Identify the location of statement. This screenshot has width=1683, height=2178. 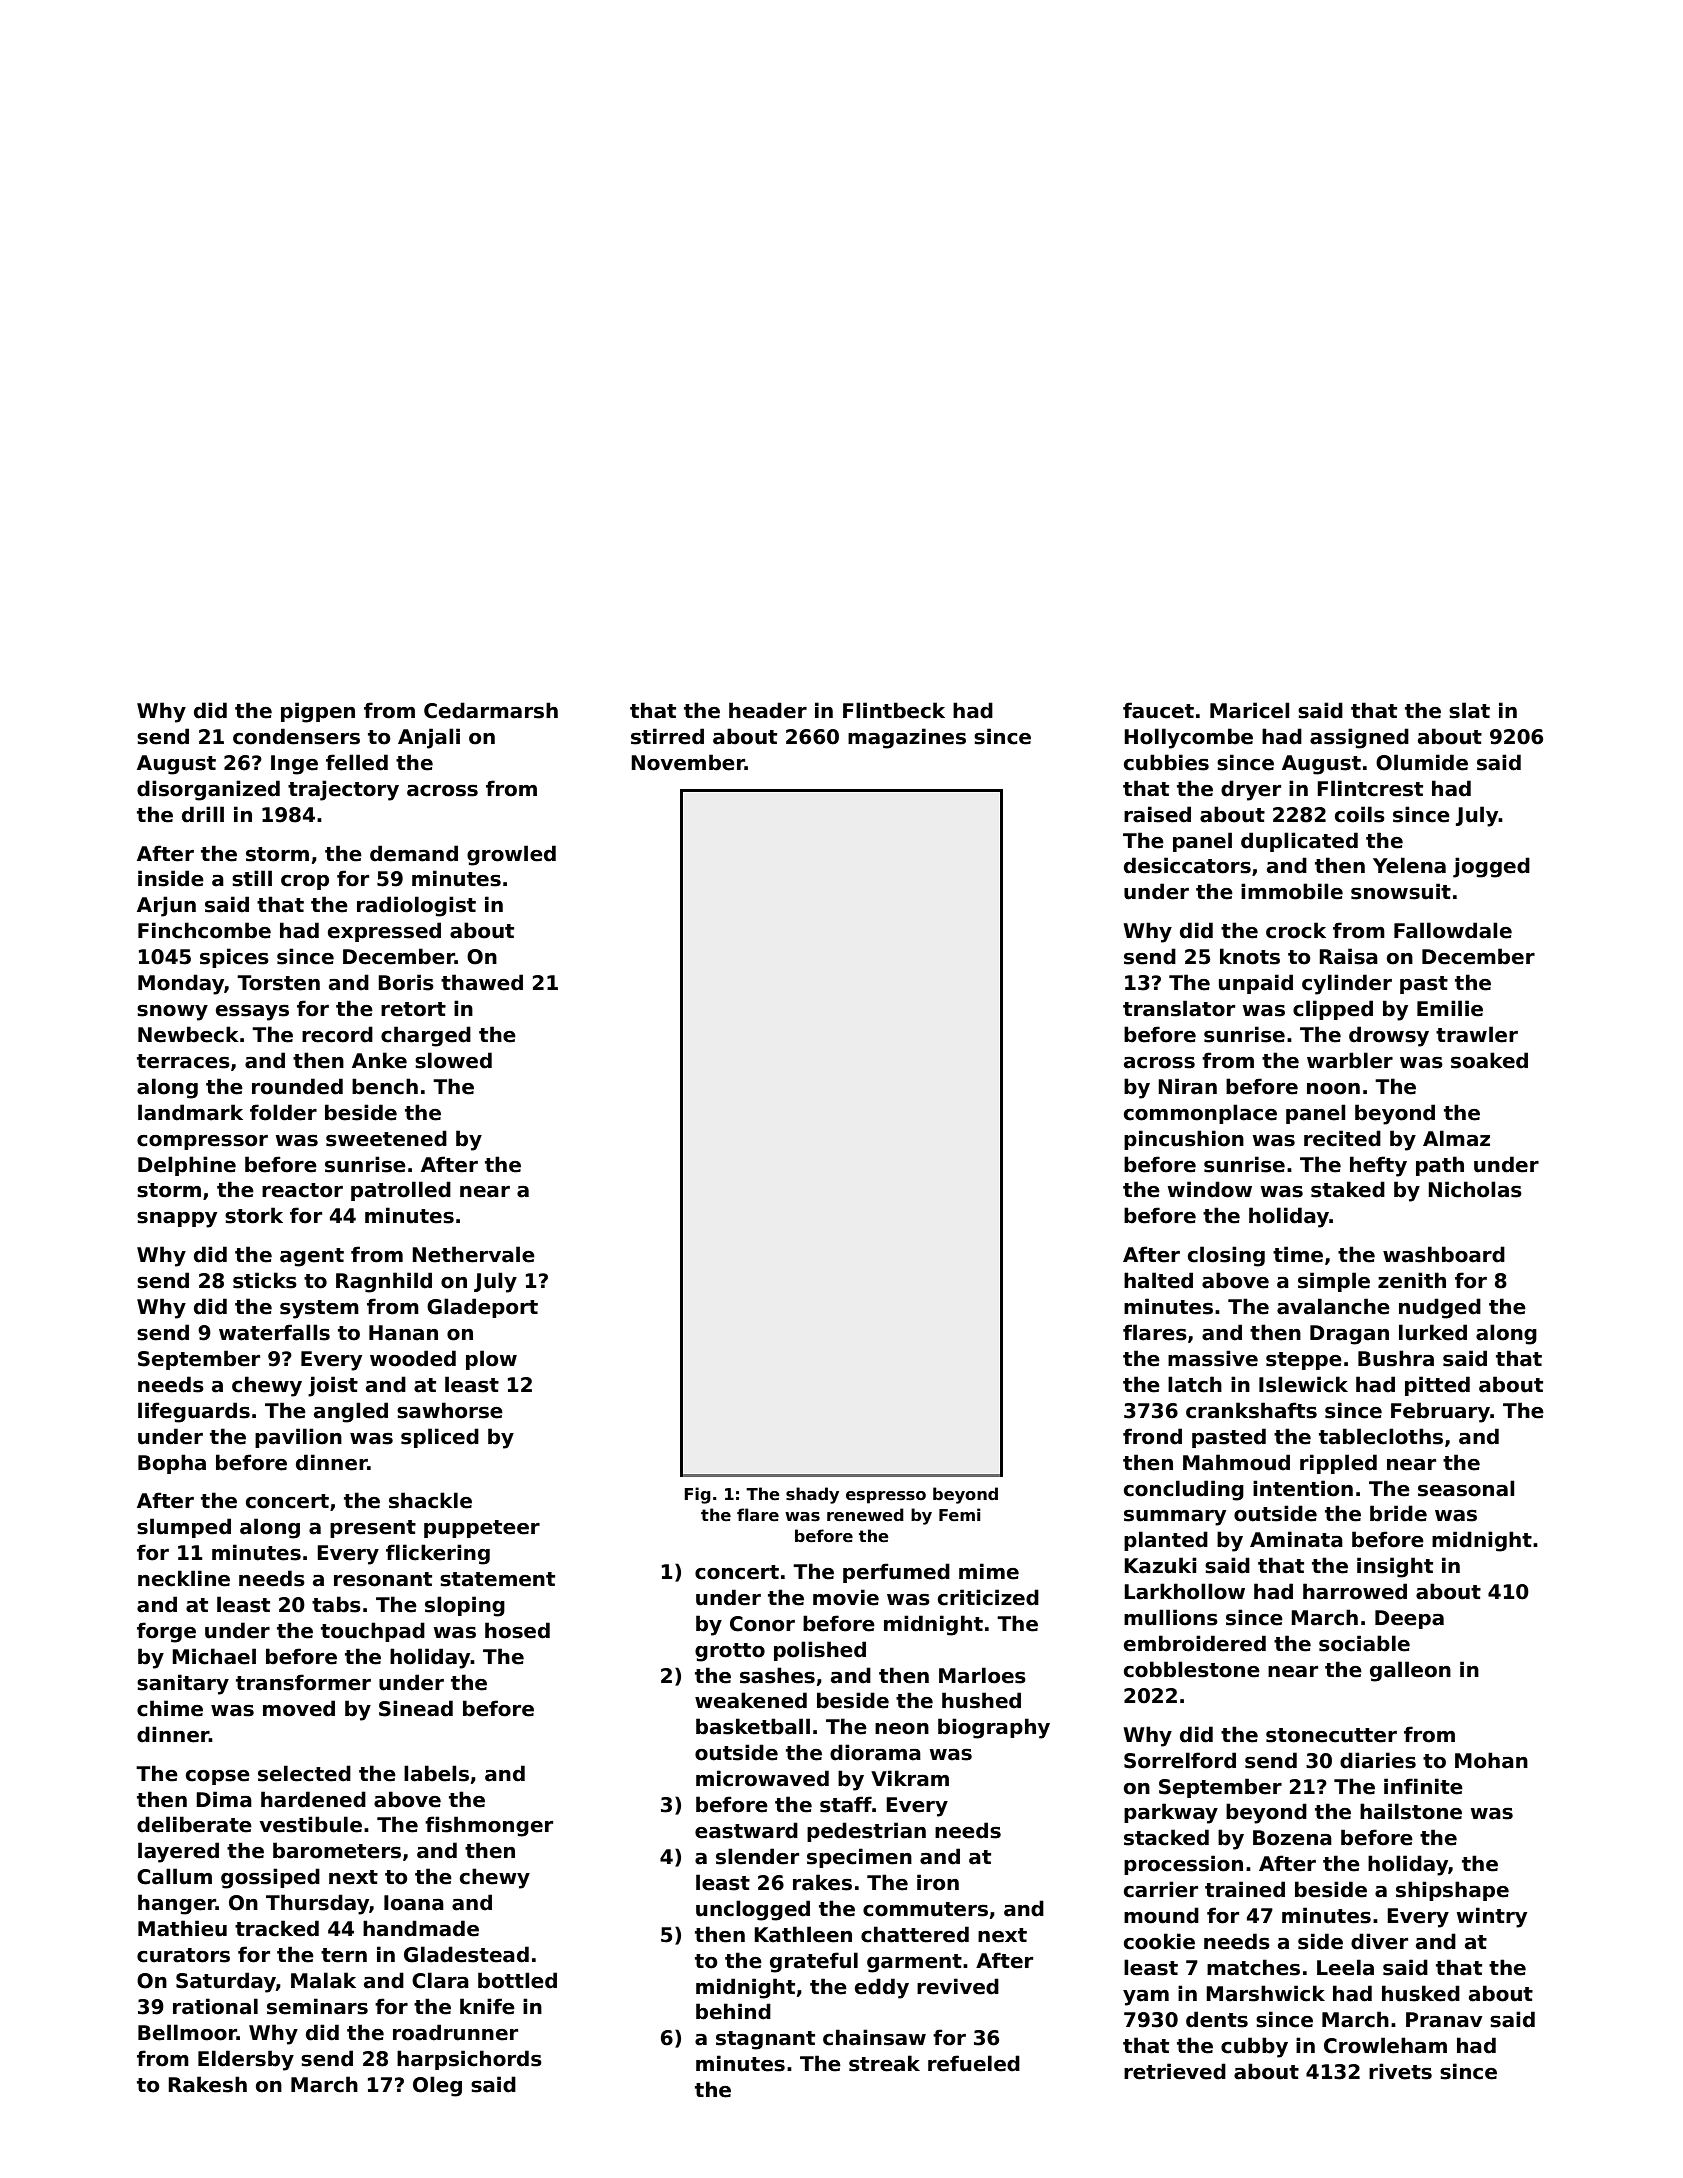
(497, 1579).
